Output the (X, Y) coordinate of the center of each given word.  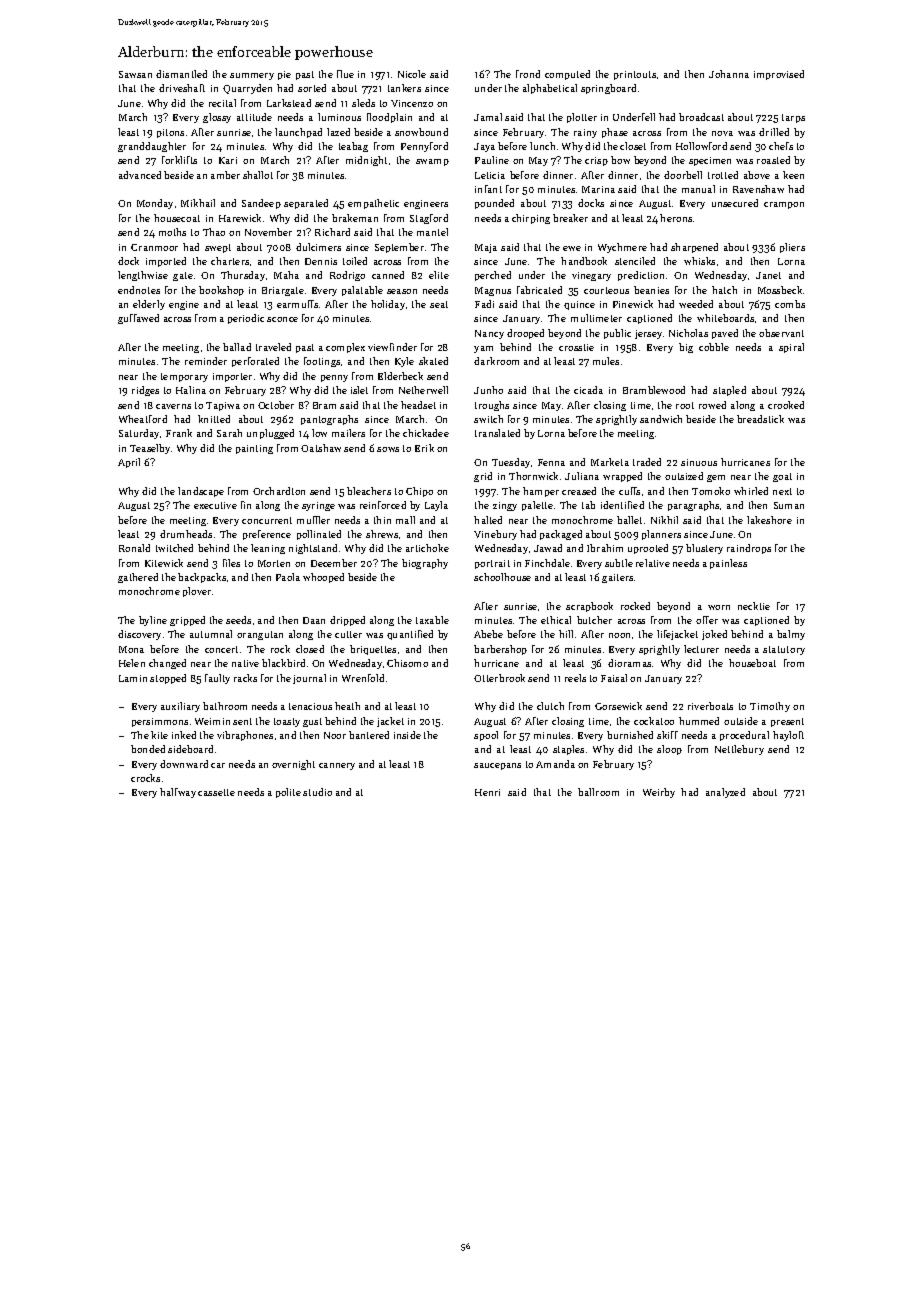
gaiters (617, 578)
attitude (254, 117)
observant (781, 333)
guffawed (138, 319)
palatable (362, 291)
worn (719, 607)
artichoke (427, 548)
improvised (779, 75)
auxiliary (180, 707)
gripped (187, 621)
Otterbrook (499, 678)
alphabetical (550, 89)
